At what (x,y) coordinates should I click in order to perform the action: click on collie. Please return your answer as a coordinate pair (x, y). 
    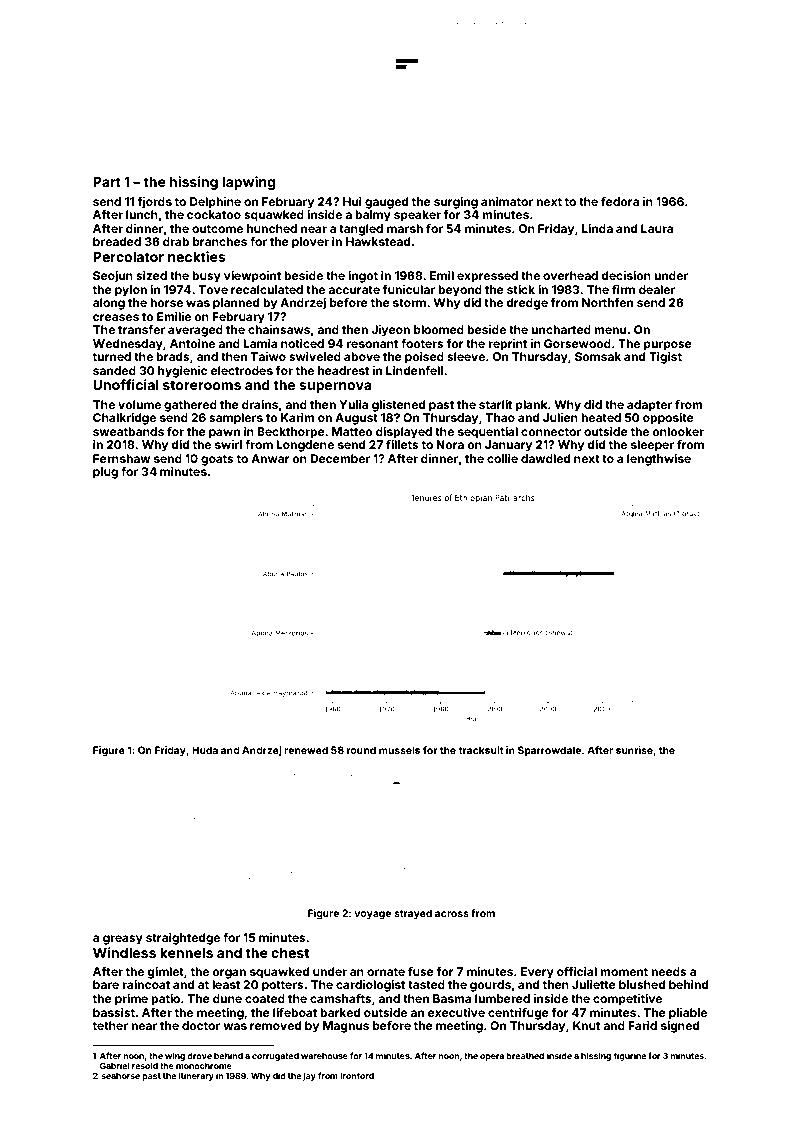
    Looking at the image, I should click on (502, 458).
